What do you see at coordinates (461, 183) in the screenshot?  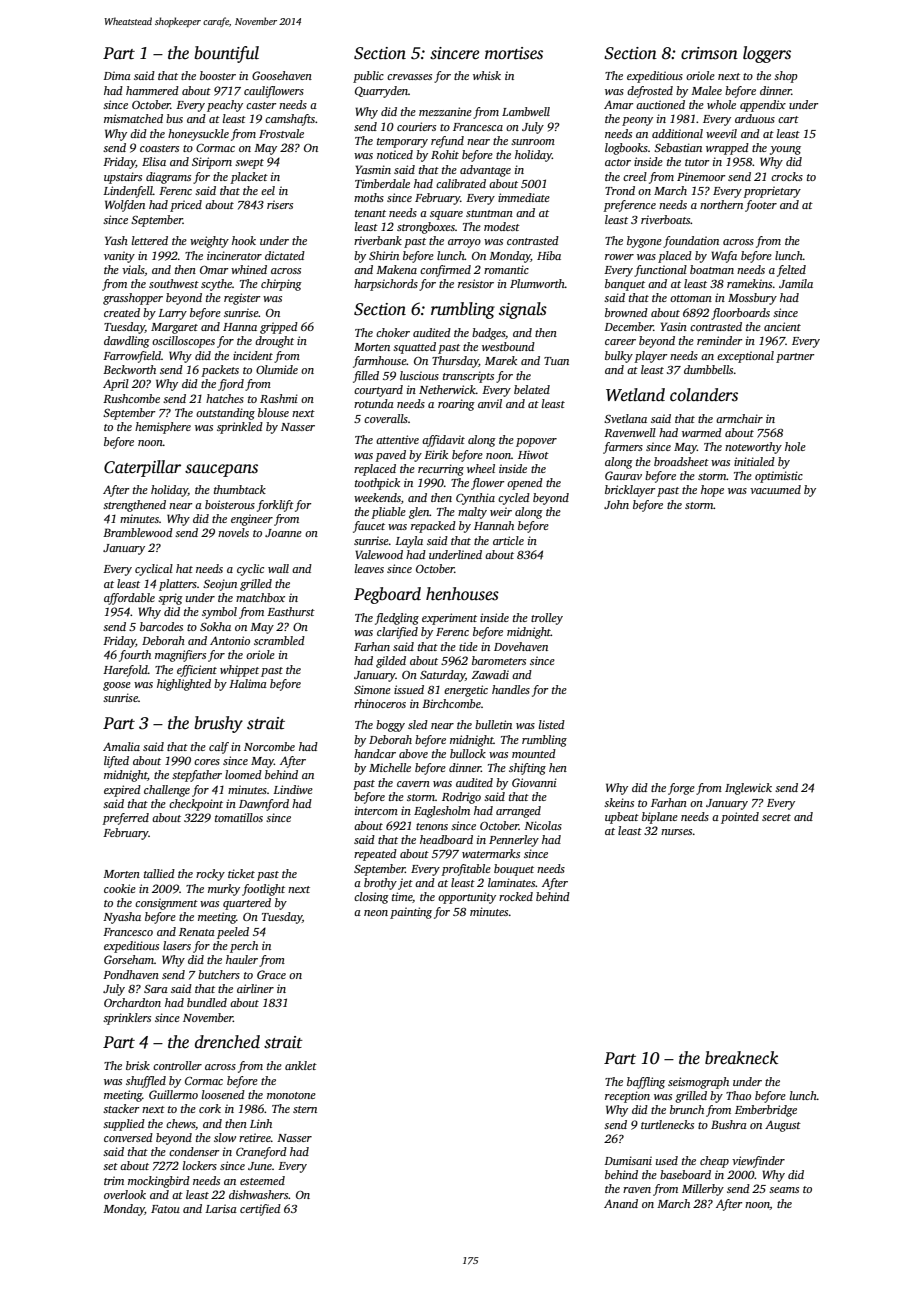 I see `calibrated` at bounding box center [461, 183].
